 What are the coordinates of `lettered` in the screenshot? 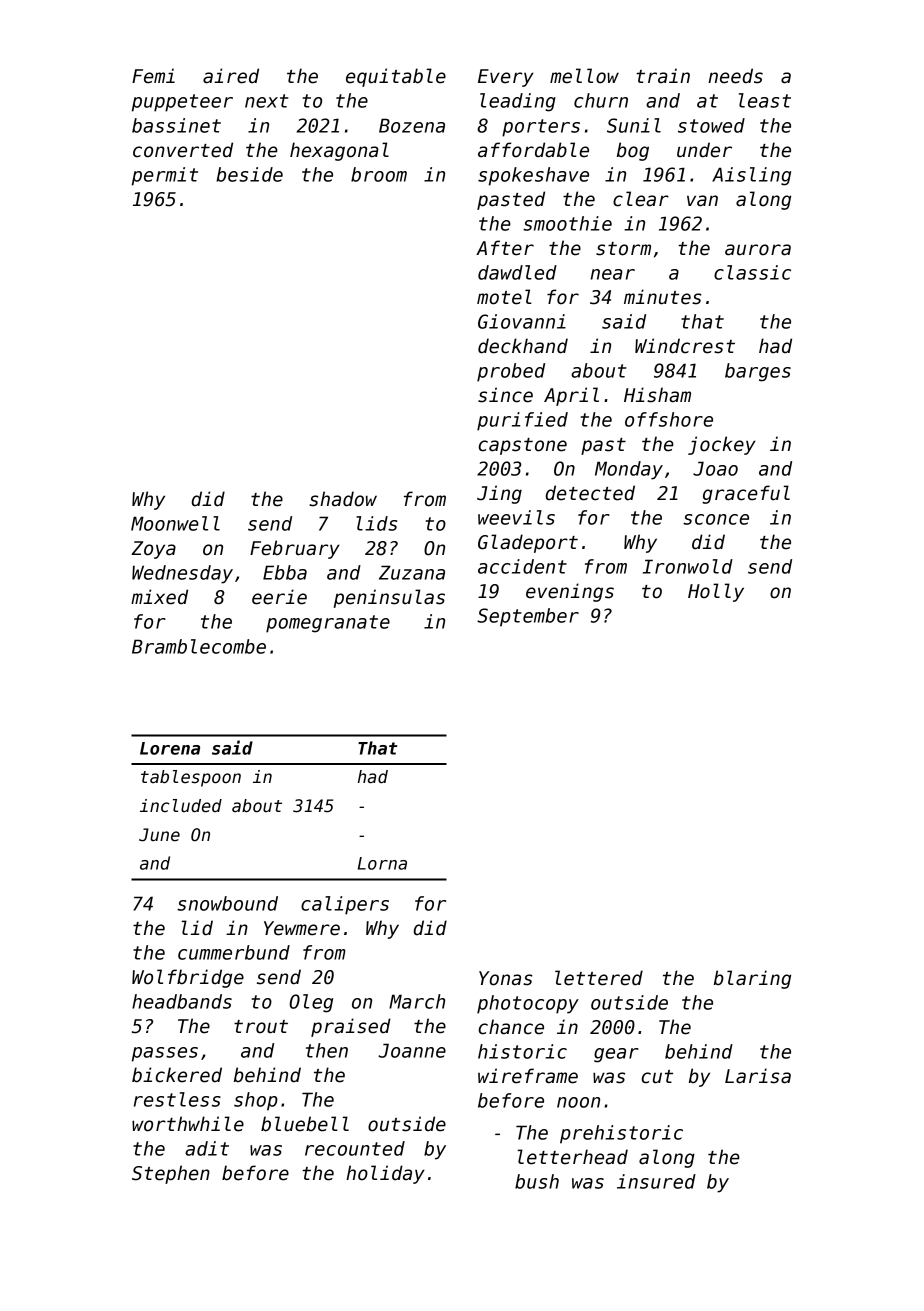 It's located at (599, 978).
